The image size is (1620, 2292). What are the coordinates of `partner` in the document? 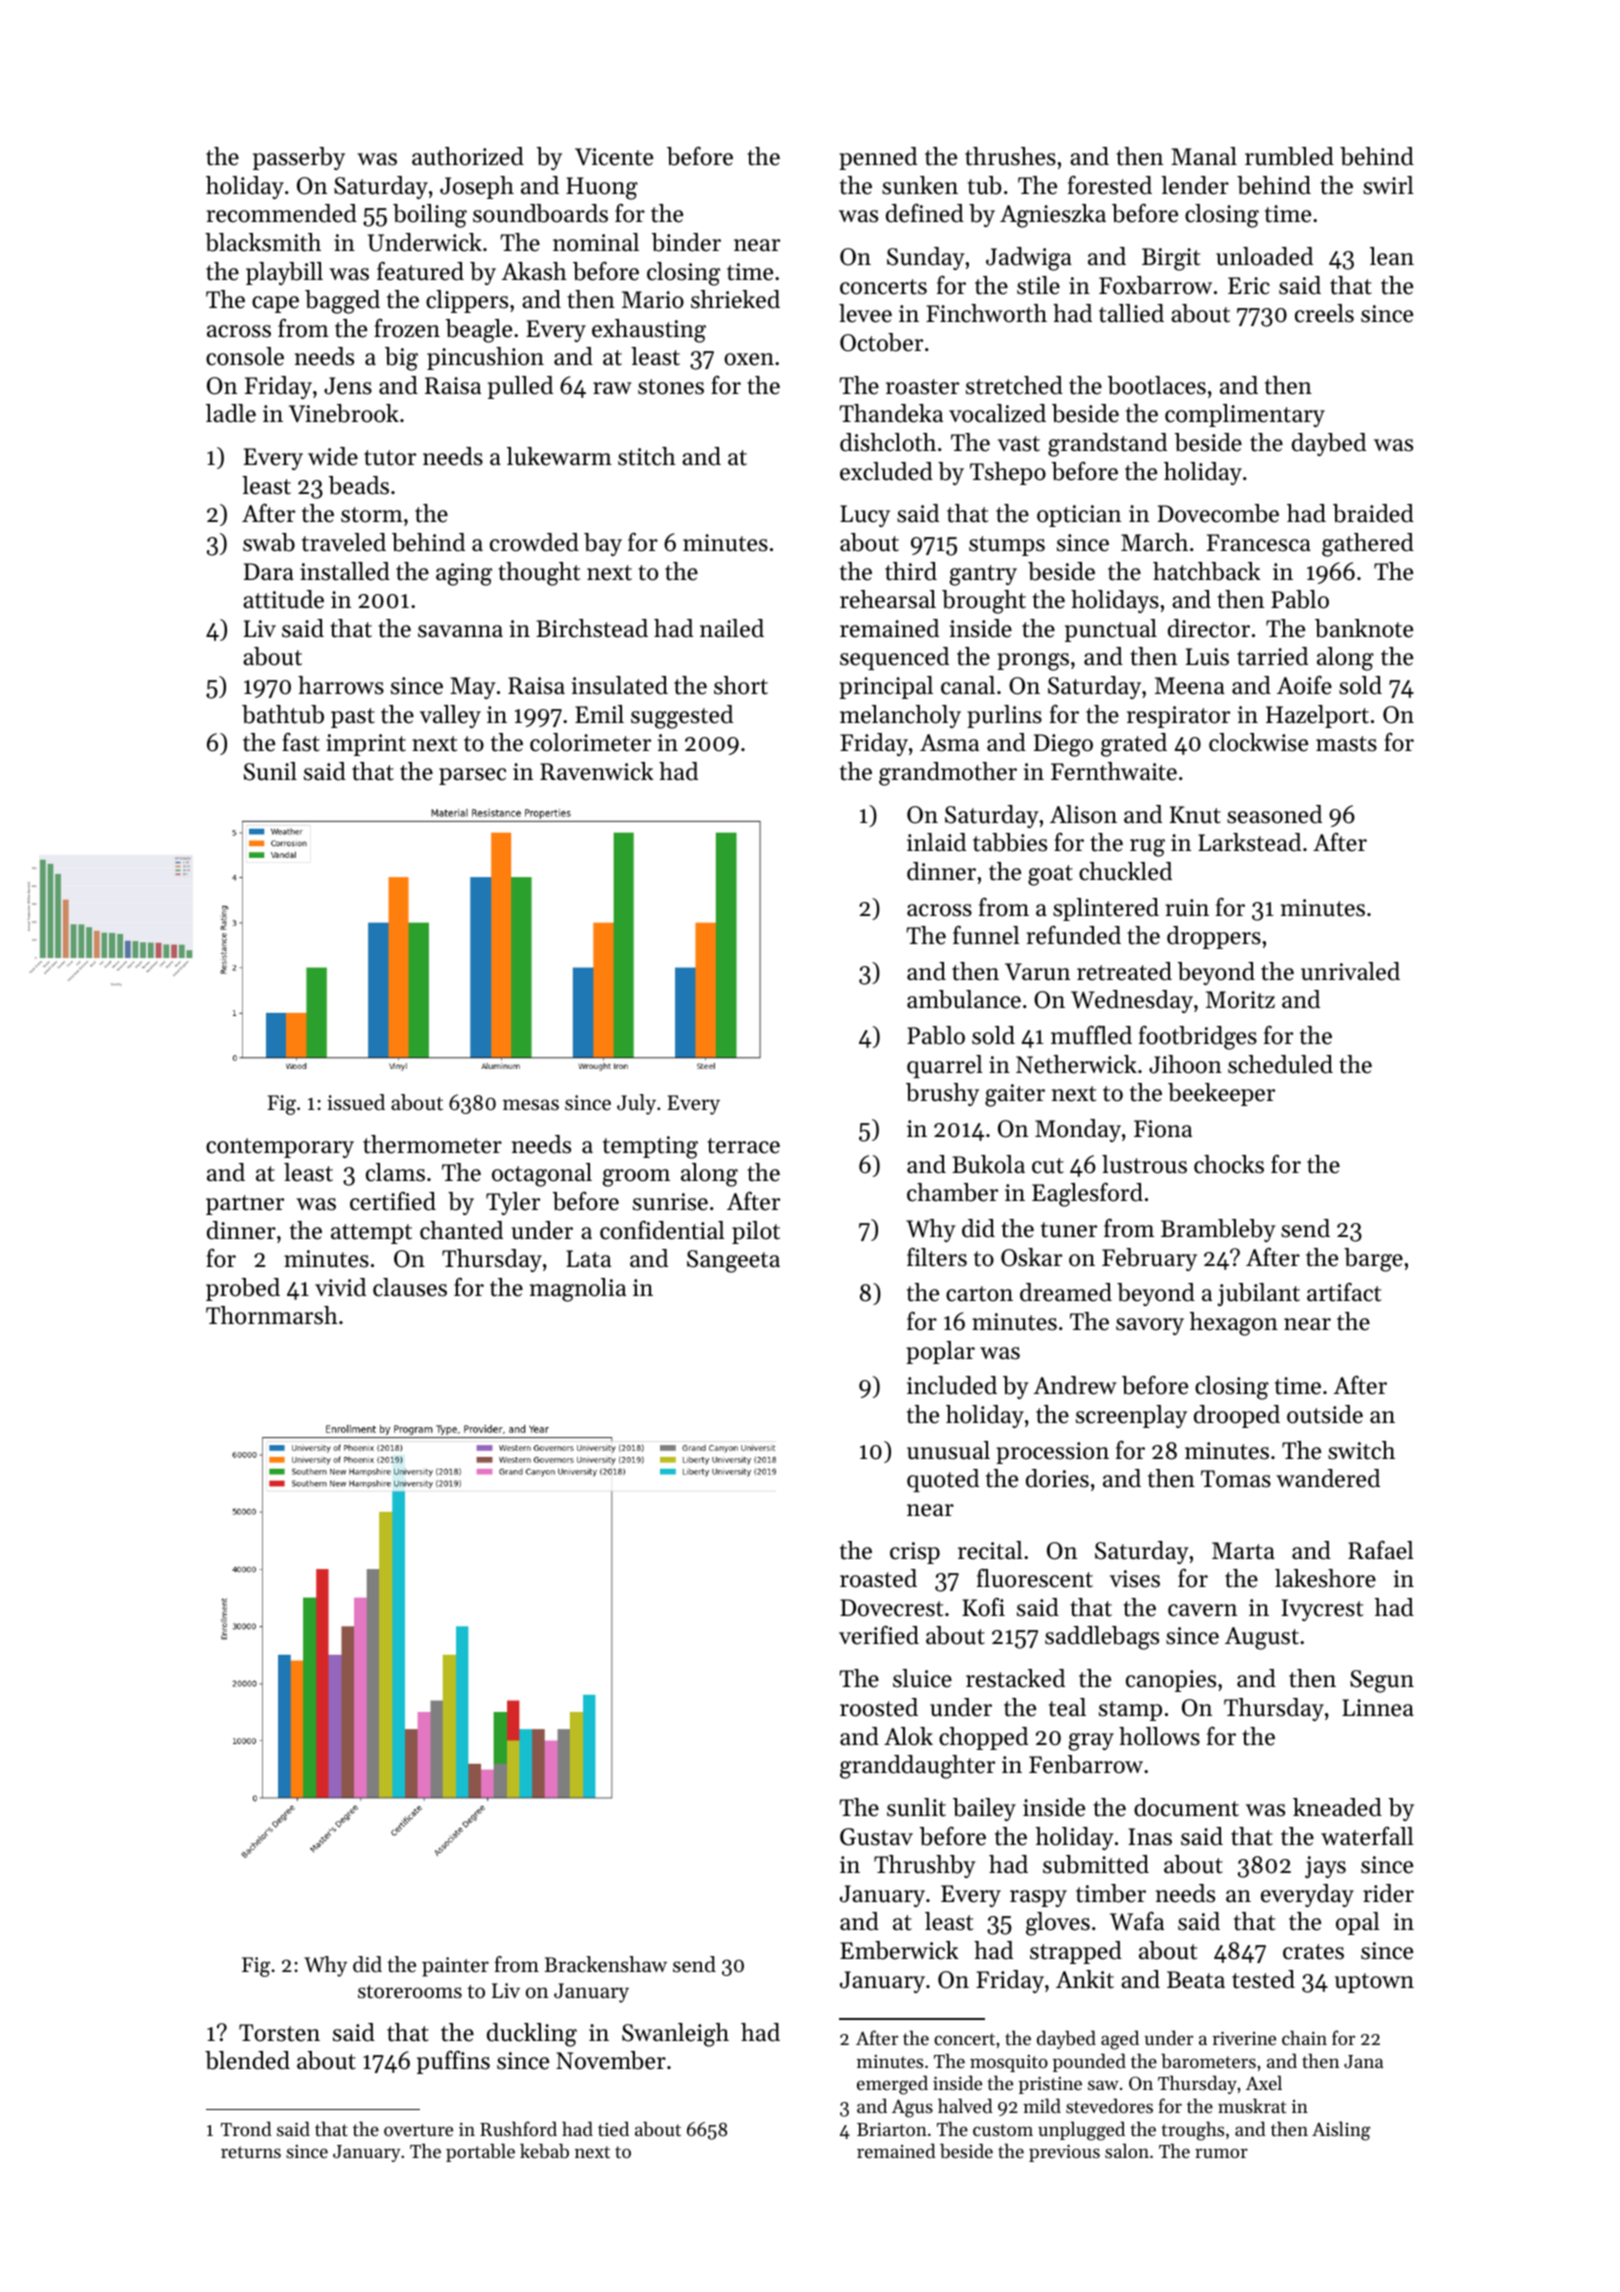 It's located at (245, 1205).
